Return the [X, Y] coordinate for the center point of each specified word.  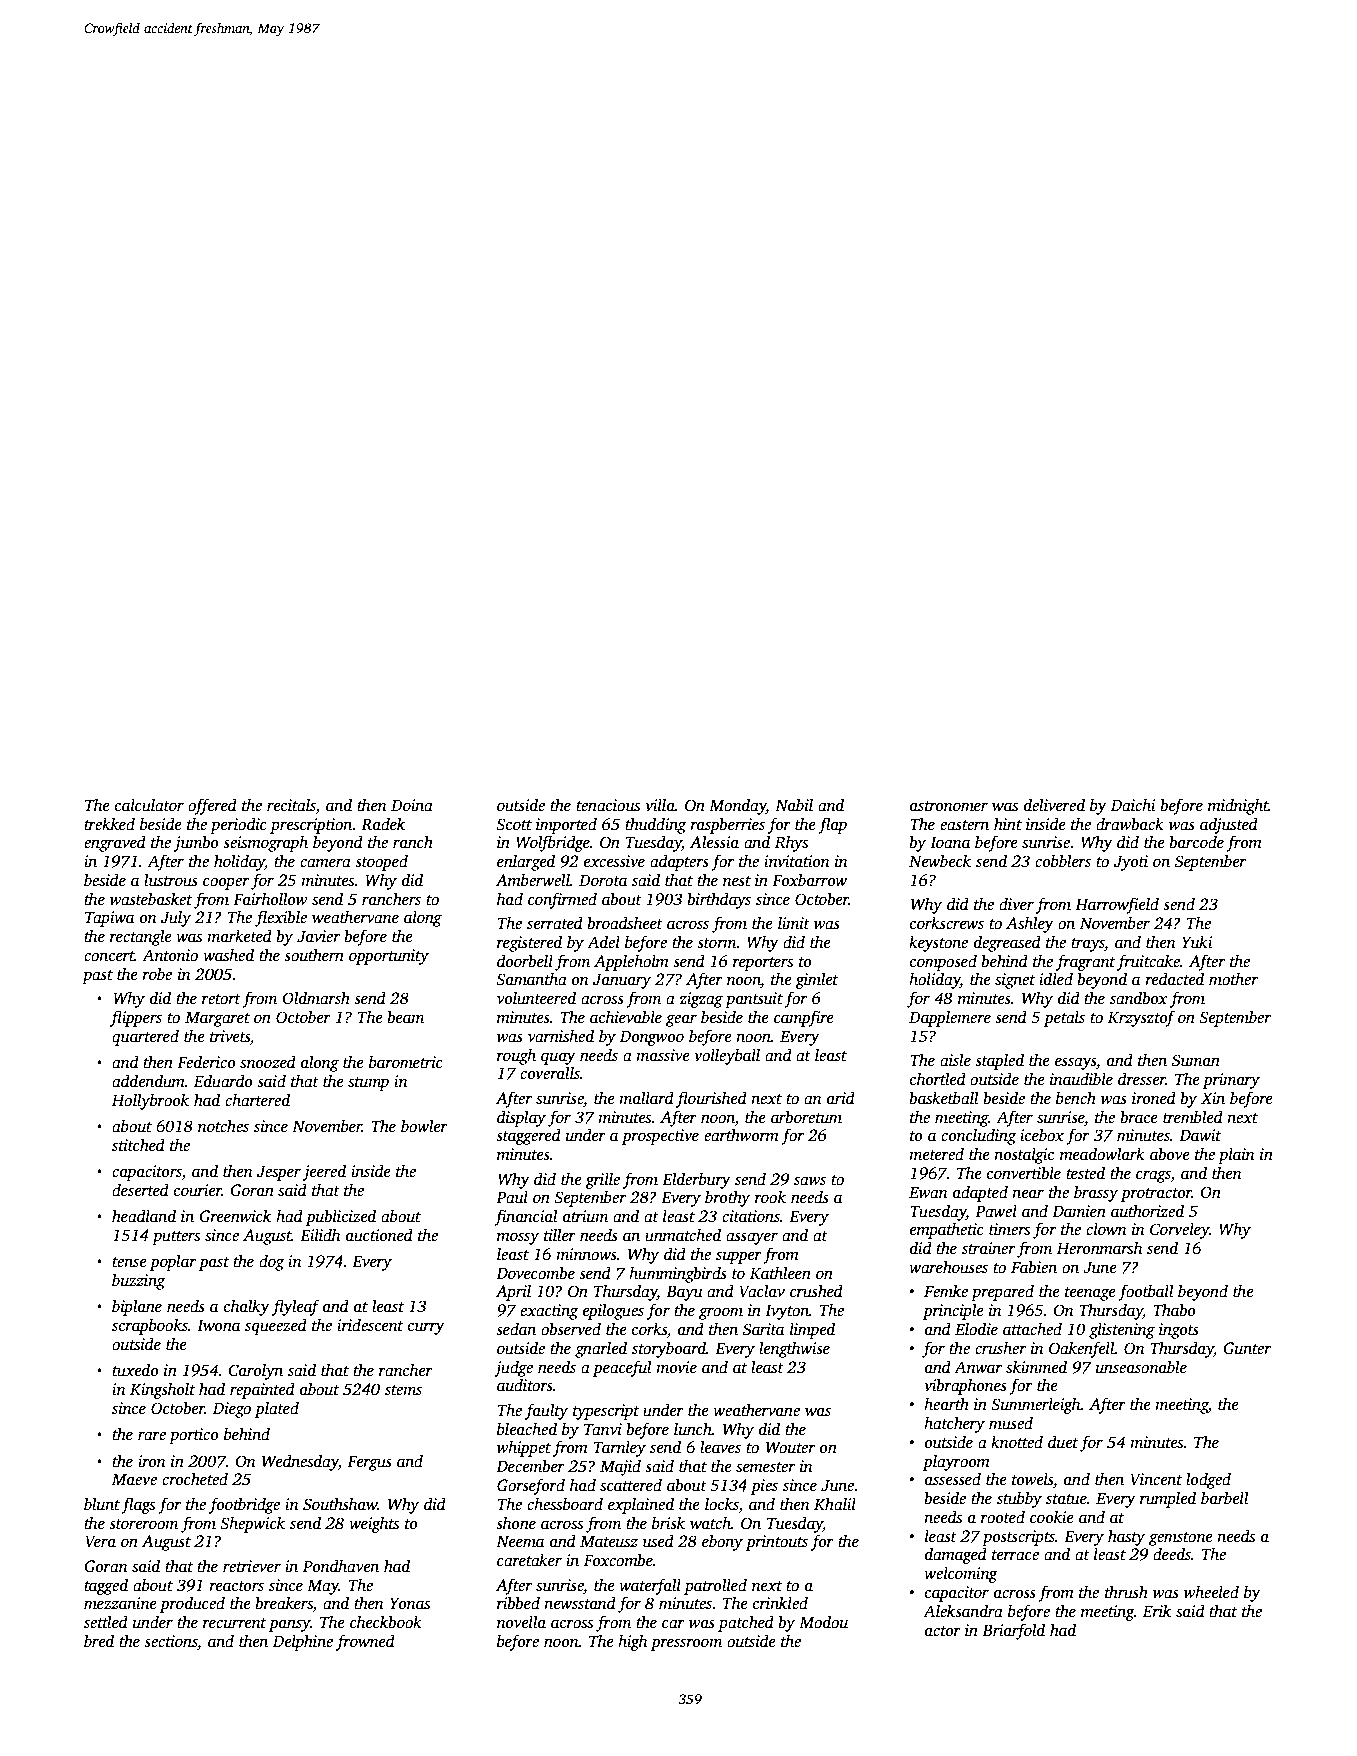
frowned [365, 1642]
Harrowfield [1117, 905]
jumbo [196, 843]
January [622, 981]
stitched [138, 1145]
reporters [763, 964]
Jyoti [1131, 863]
